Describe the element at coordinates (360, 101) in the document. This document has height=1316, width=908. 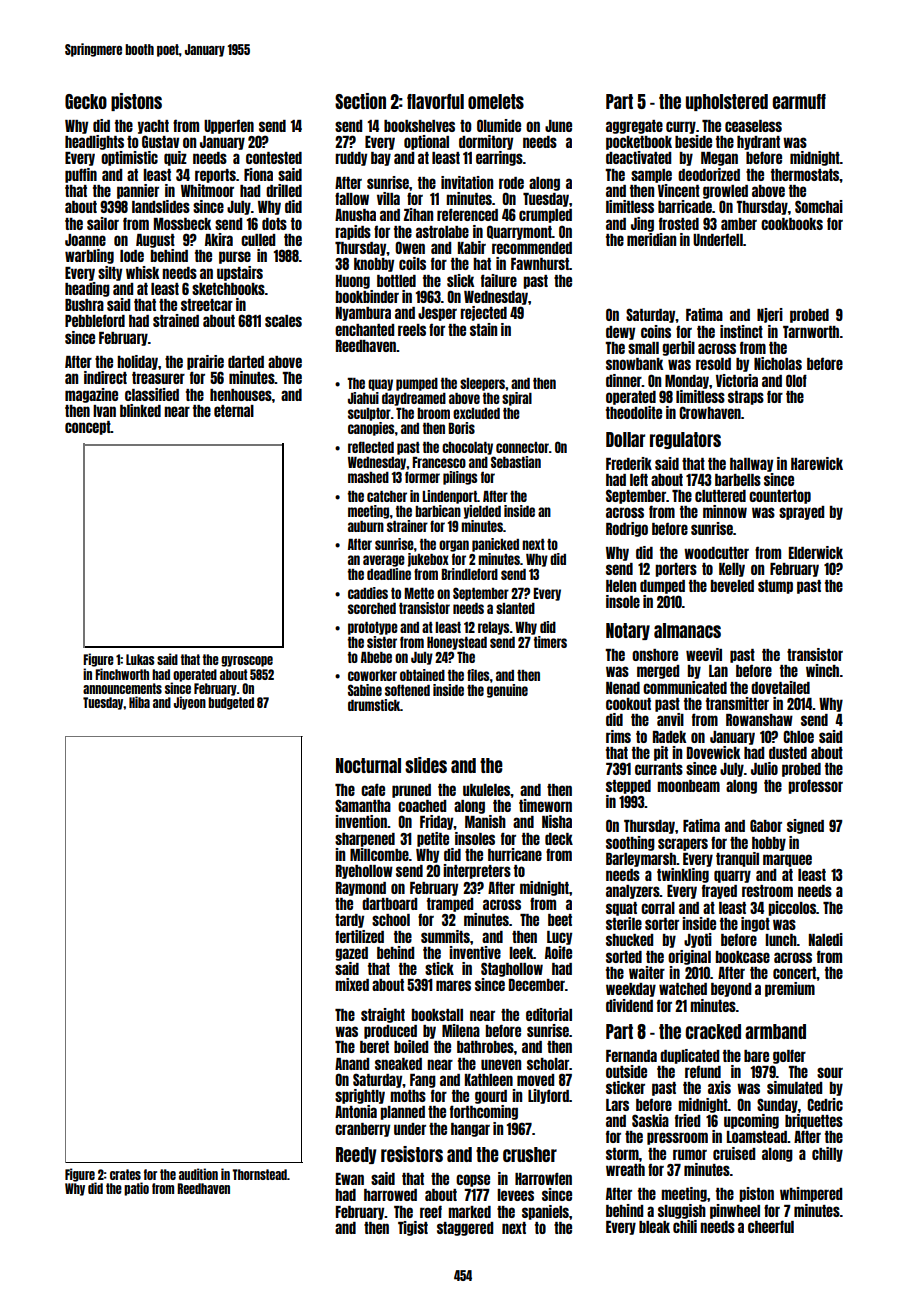
I see `Section` at that location.
